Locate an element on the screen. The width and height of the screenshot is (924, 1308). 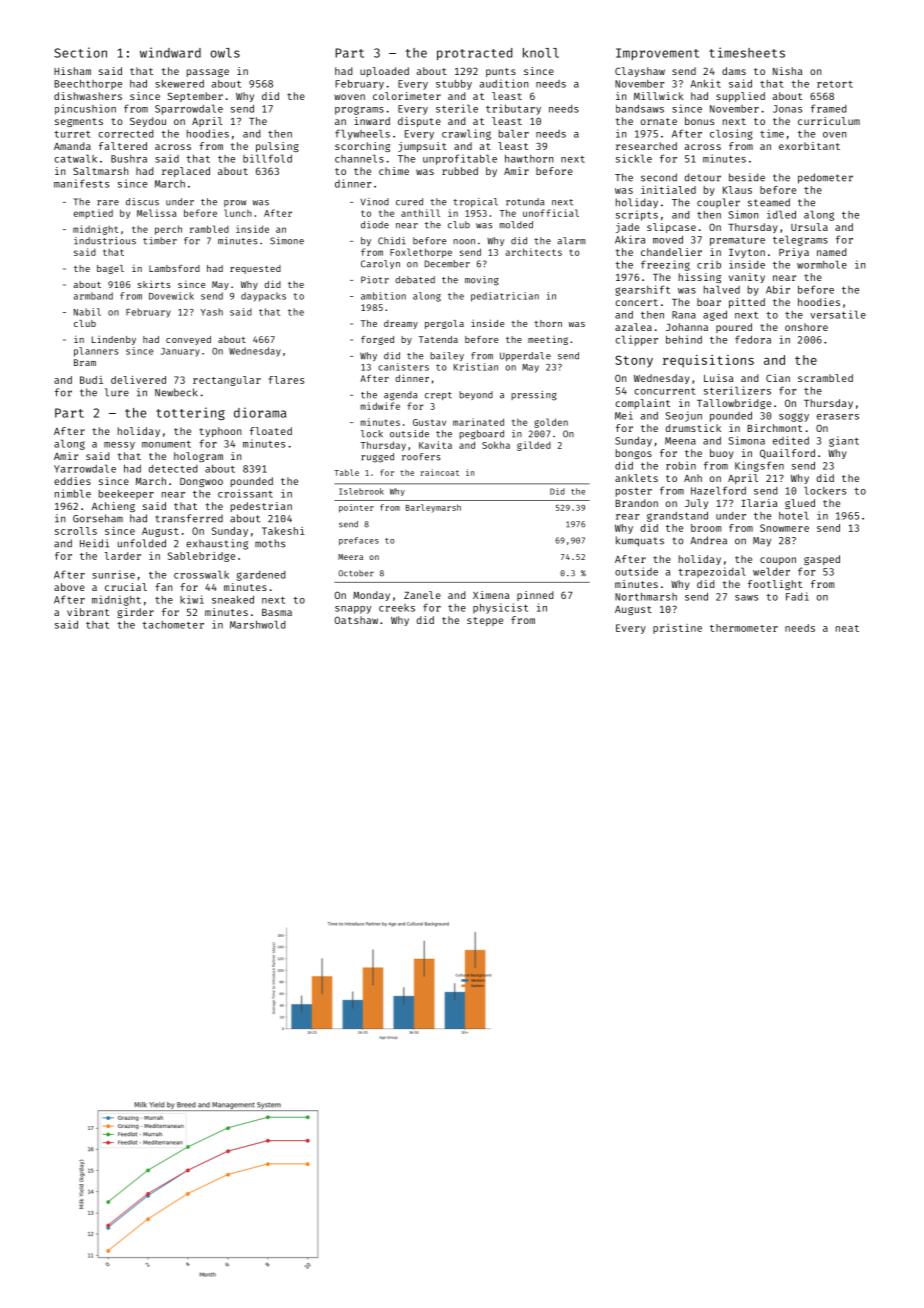
Marshwold is located at coordinates (258, 624).
